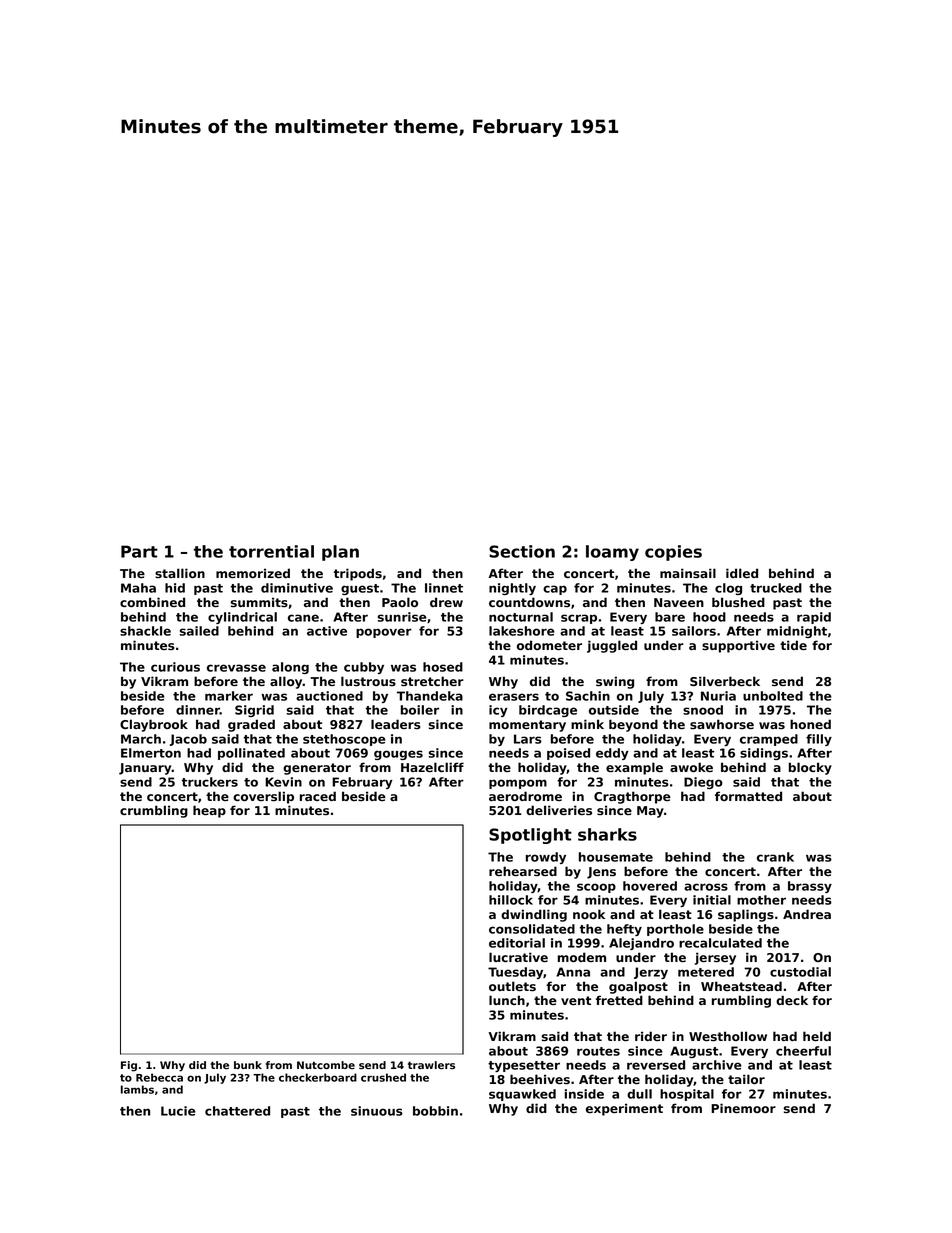  I want to click on plan, so click(340, 553).
